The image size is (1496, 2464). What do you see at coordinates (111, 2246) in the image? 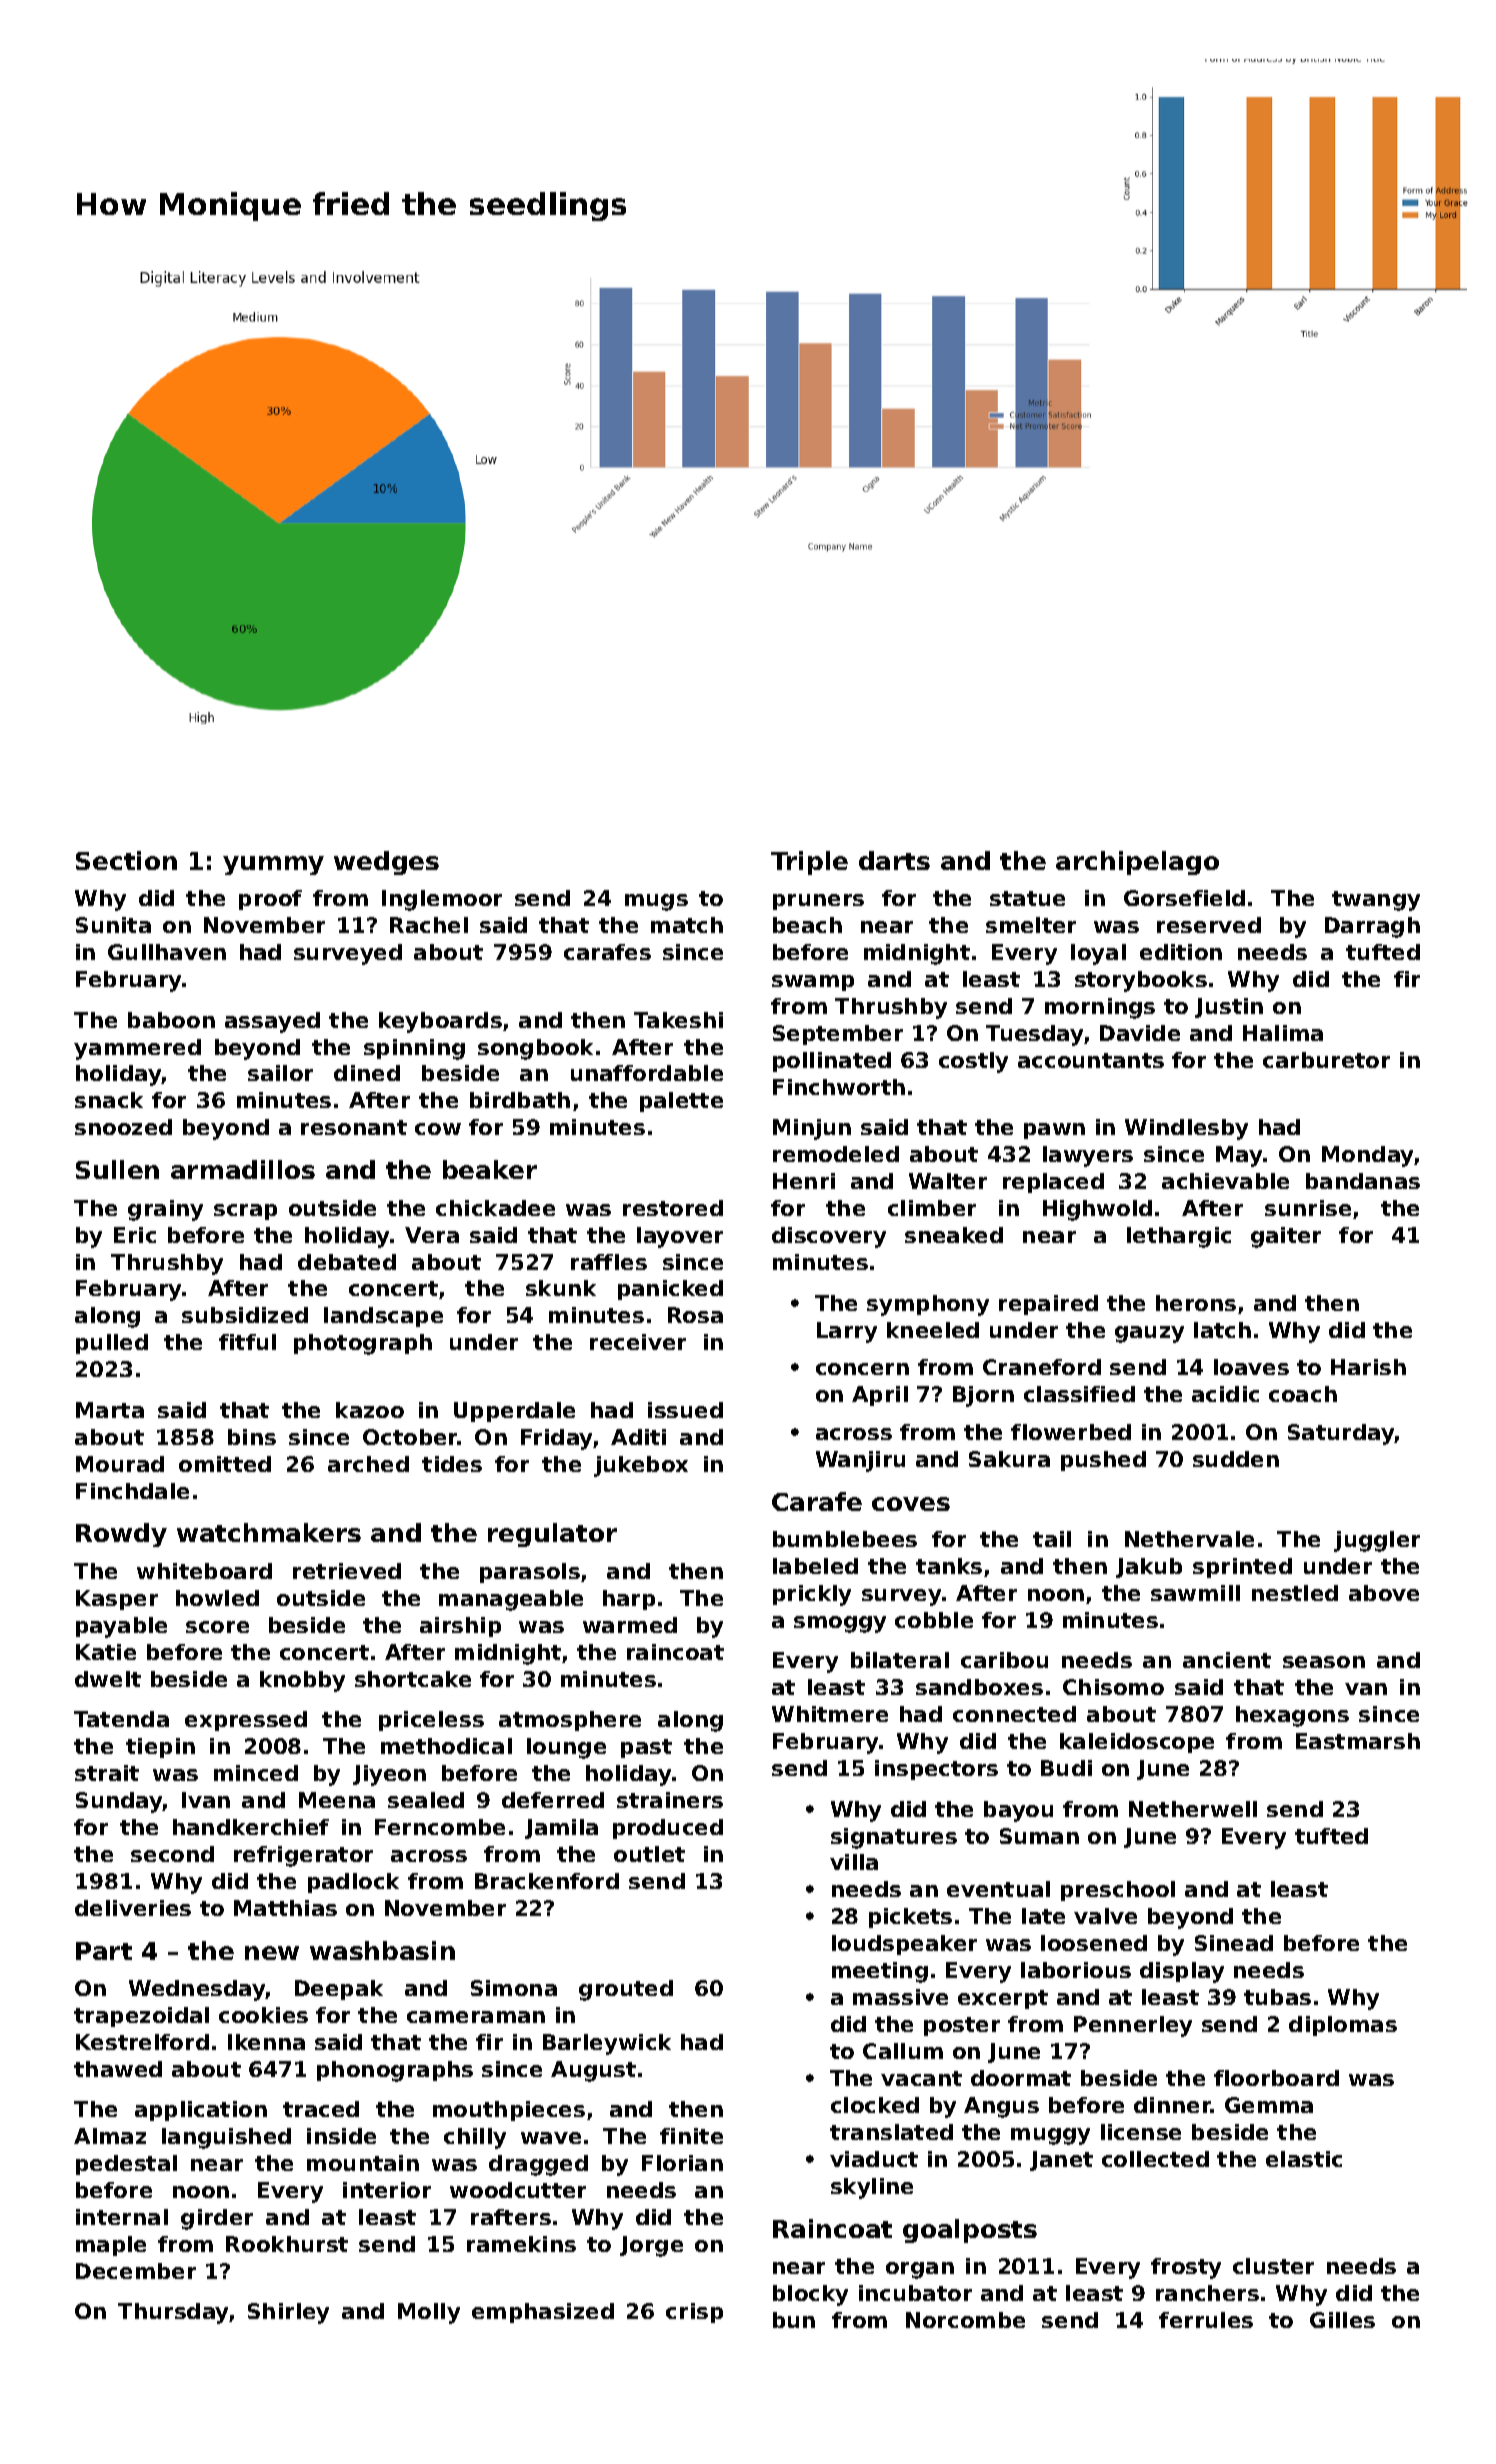
I see `maple` at bounding box center [111, 2246].
